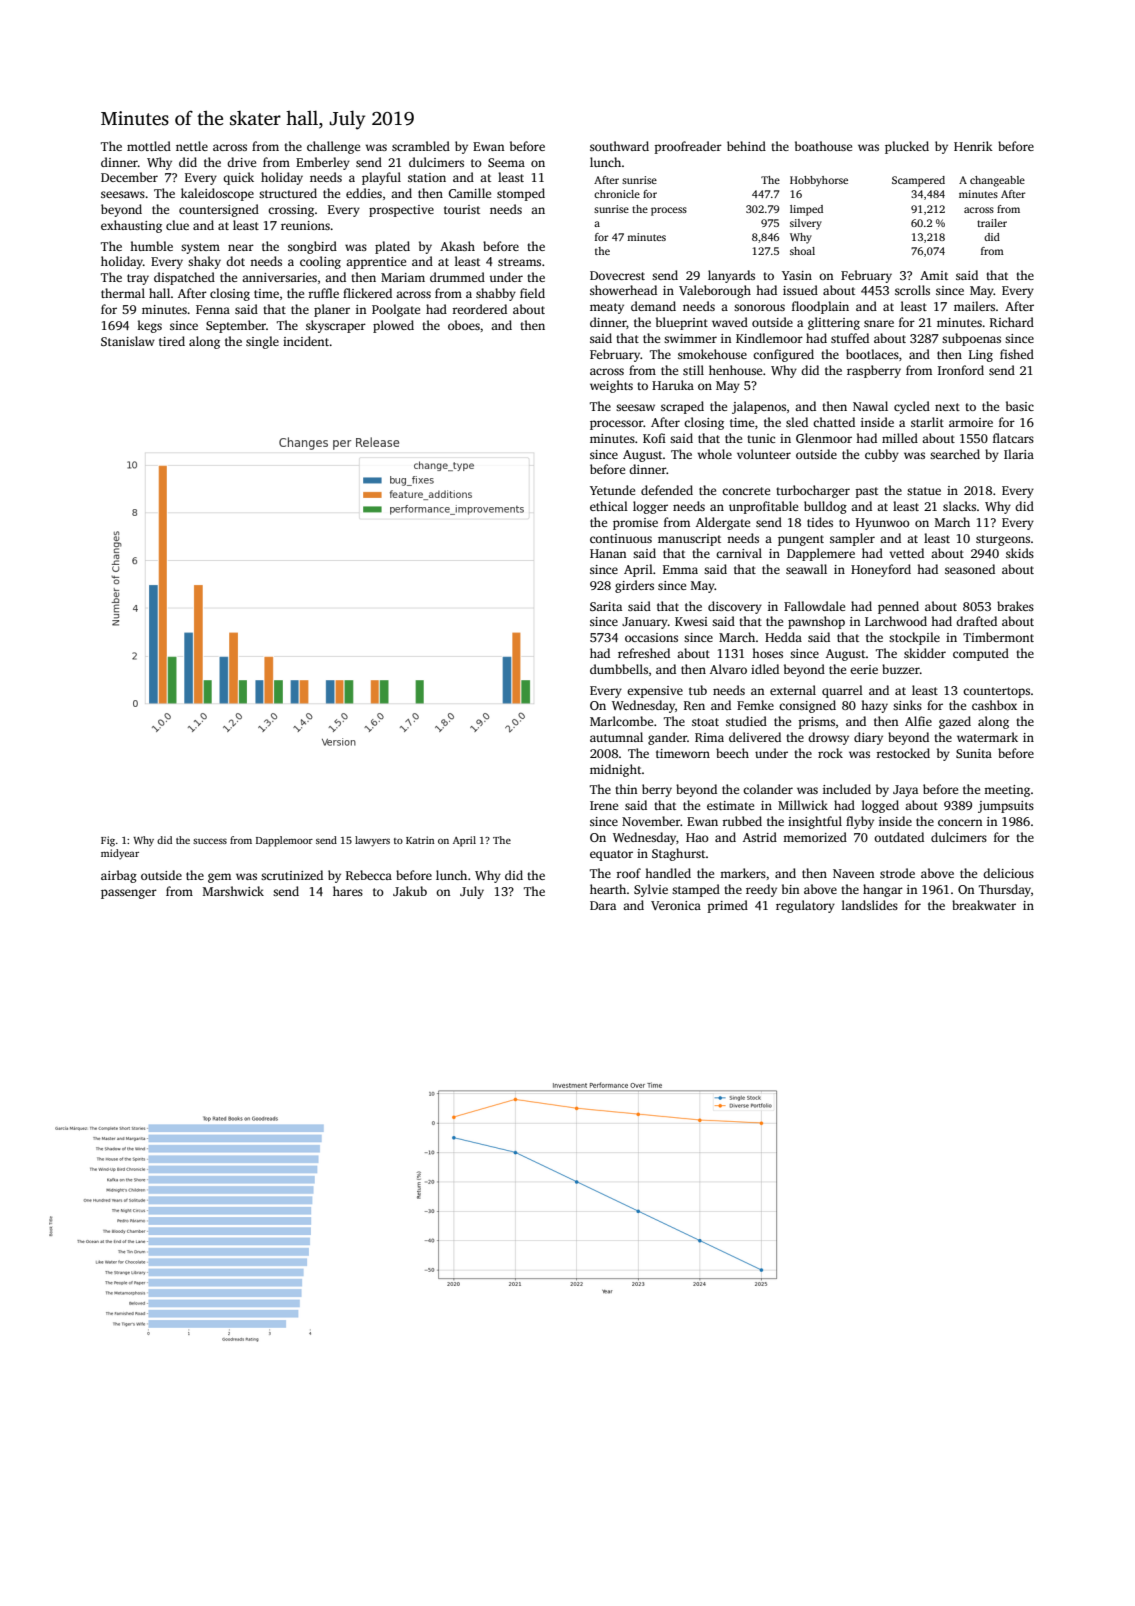 The height and width of the screenshot is (1606, 1135). I want to click on mottled, so click(149, 146).
